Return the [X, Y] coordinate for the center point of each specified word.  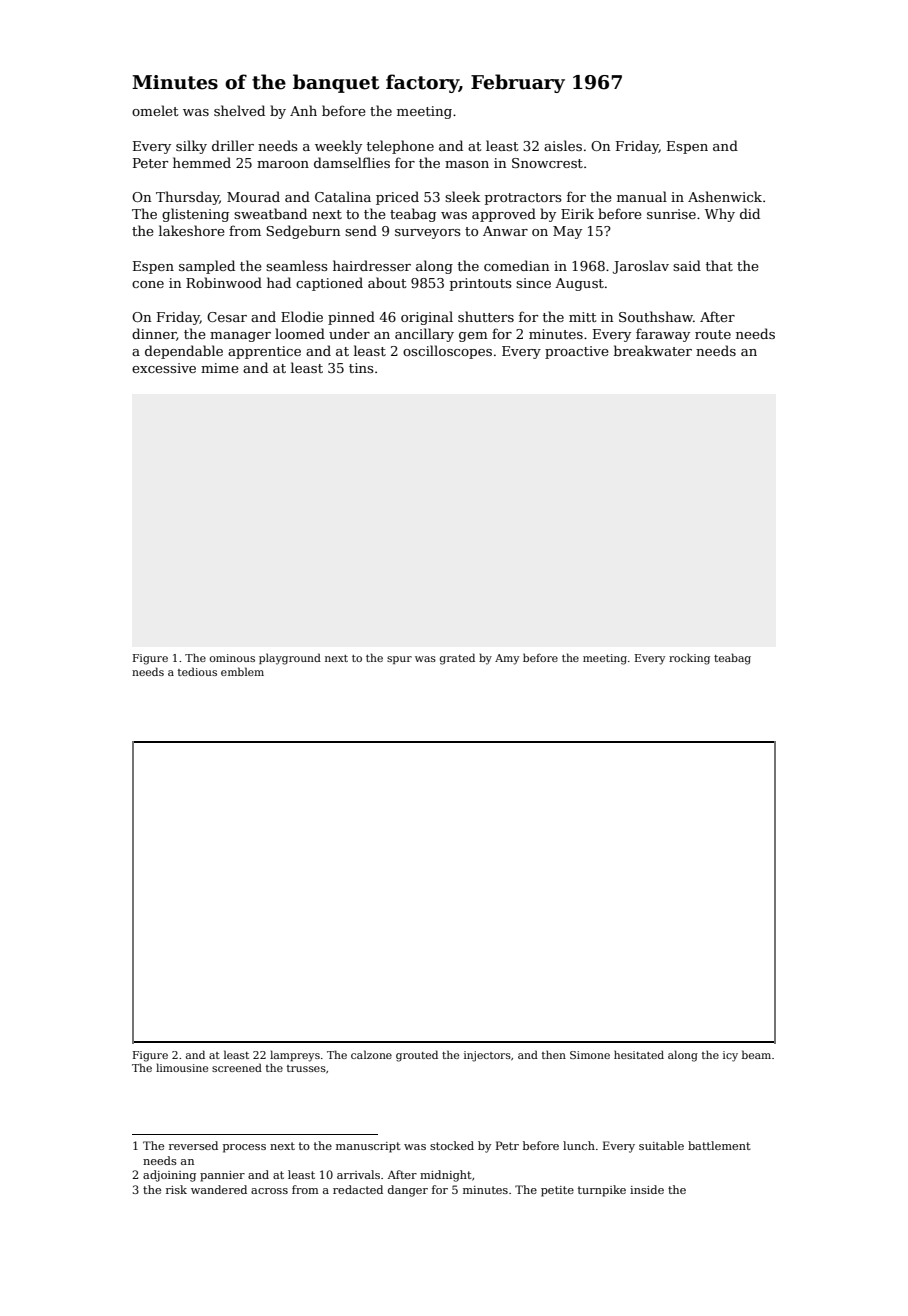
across [269, 1191]
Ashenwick [725, 196]
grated [457, 659]
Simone [590, 1055]
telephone [400, 147]
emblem [242, 671]
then [554, 1054]
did [750, 213]
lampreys [295, 1056]
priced [397, 198]
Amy [507, 659]
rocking [689, 659]
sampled [207, 267]
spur [399, 660]
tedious [197, 671]
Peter [150, 163]
